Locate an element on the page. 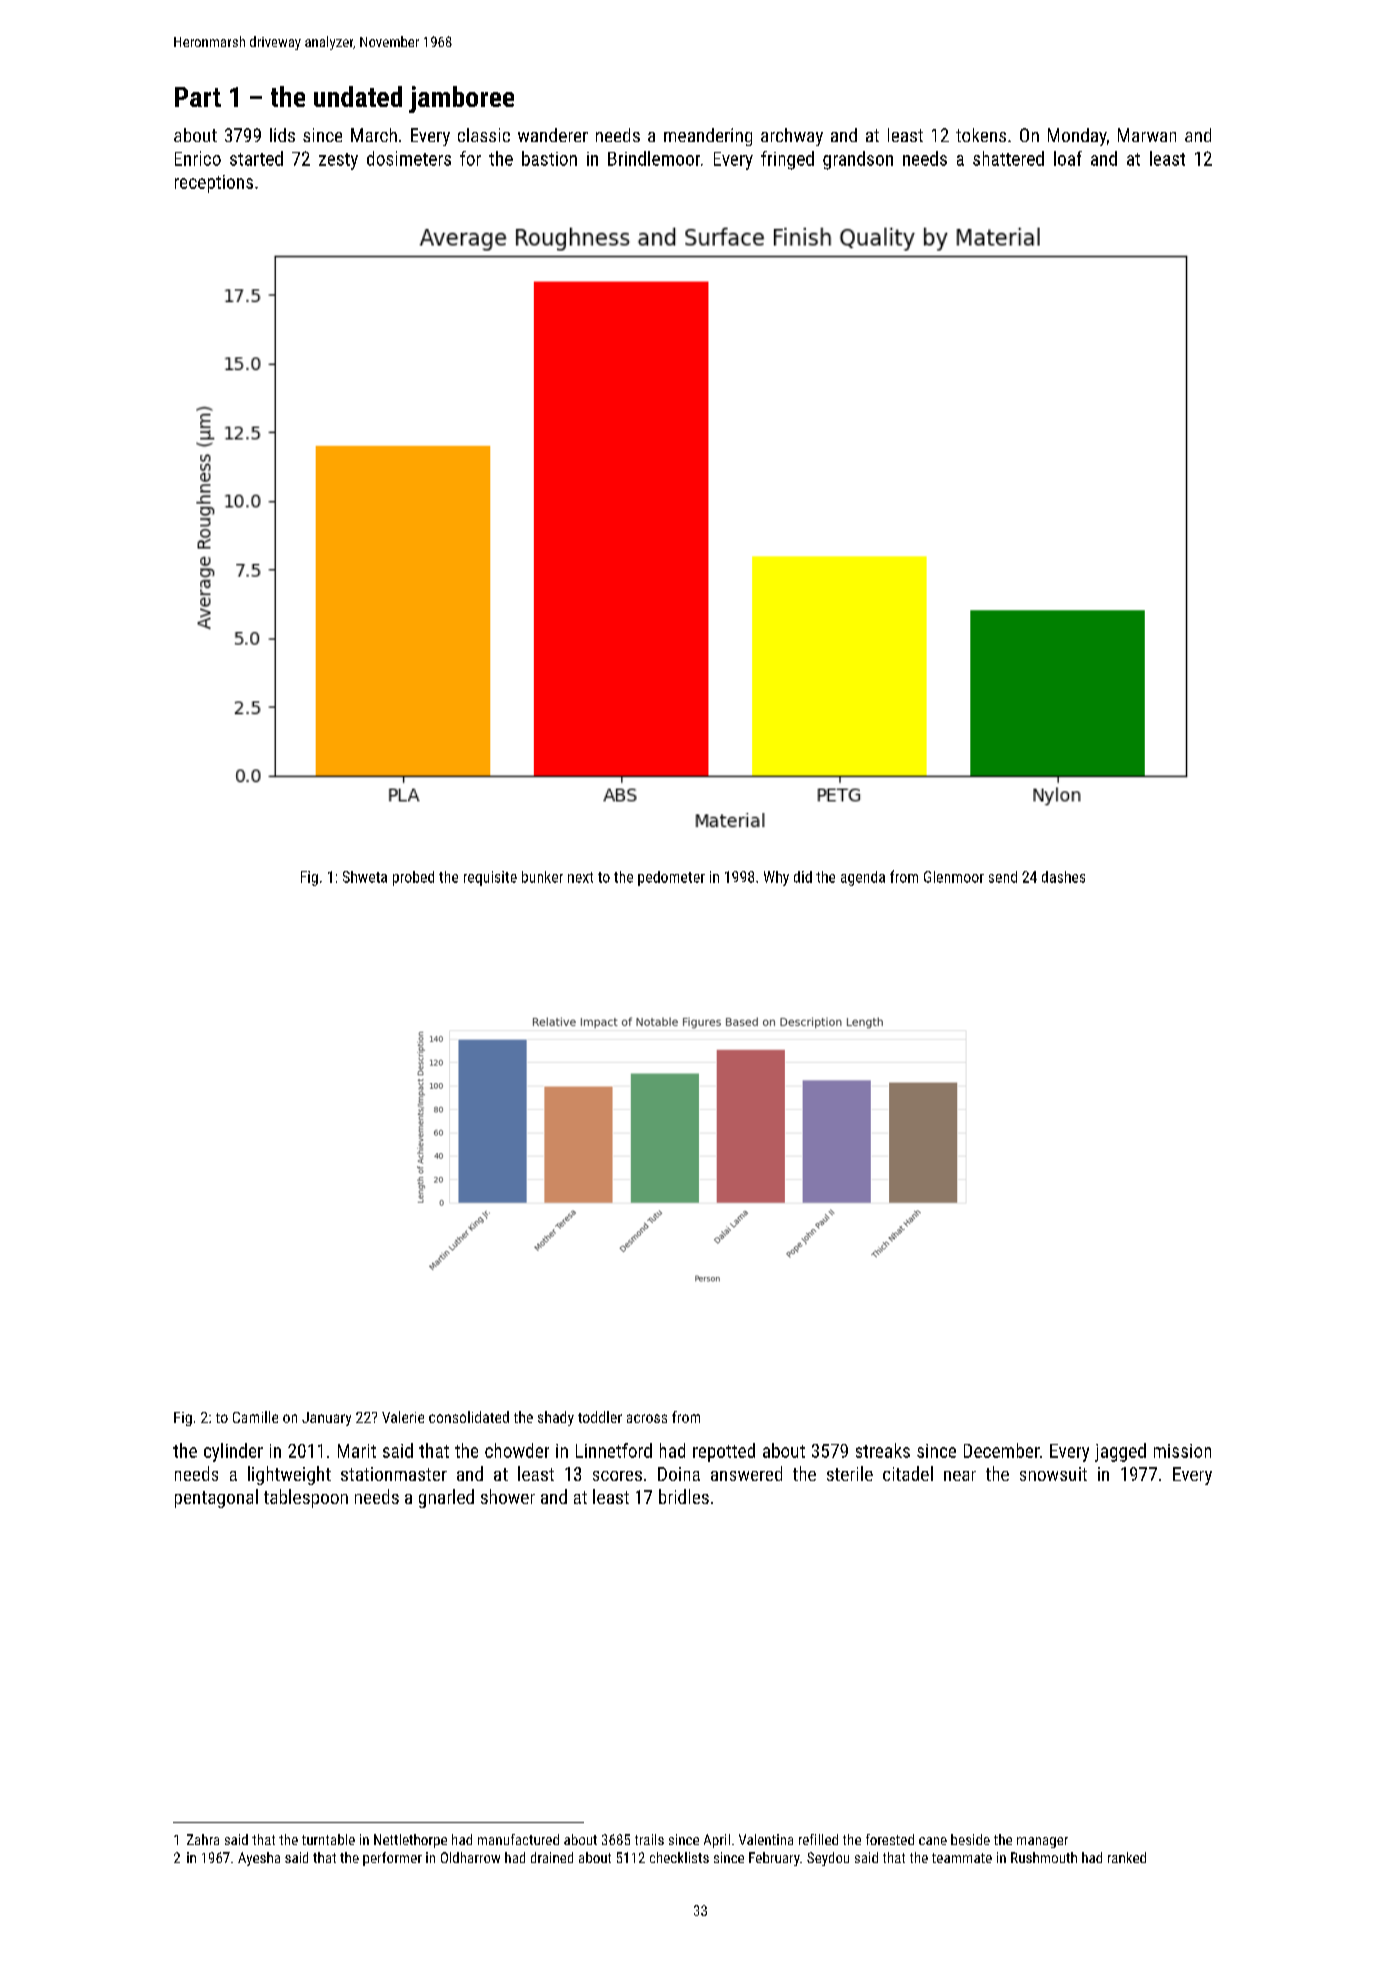 This image has height=1969, width=1386. probed is located at coordinates (413, 878).
